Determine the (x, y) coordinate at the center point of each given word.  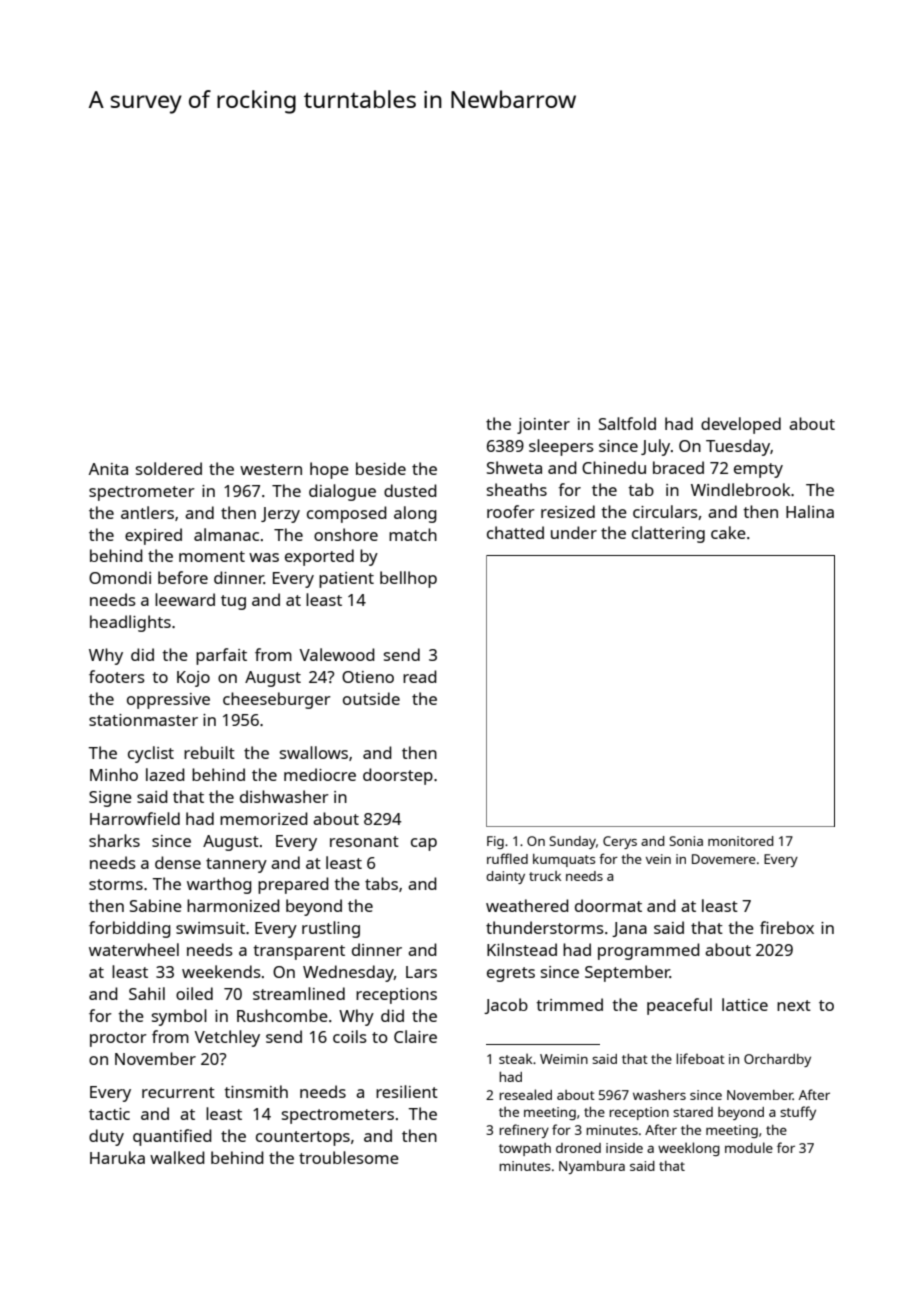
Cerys (620, 842)
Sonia (686, 841)
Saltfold (627, 423)
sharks (114, 840)
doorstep (398, 776)
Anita (108, 469)
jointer (543, 426)
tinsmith (256, 1091)
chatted (515, 532)
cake (728, 532)
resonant (364, 841)
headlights (130, 623)
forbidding (130, 929)
